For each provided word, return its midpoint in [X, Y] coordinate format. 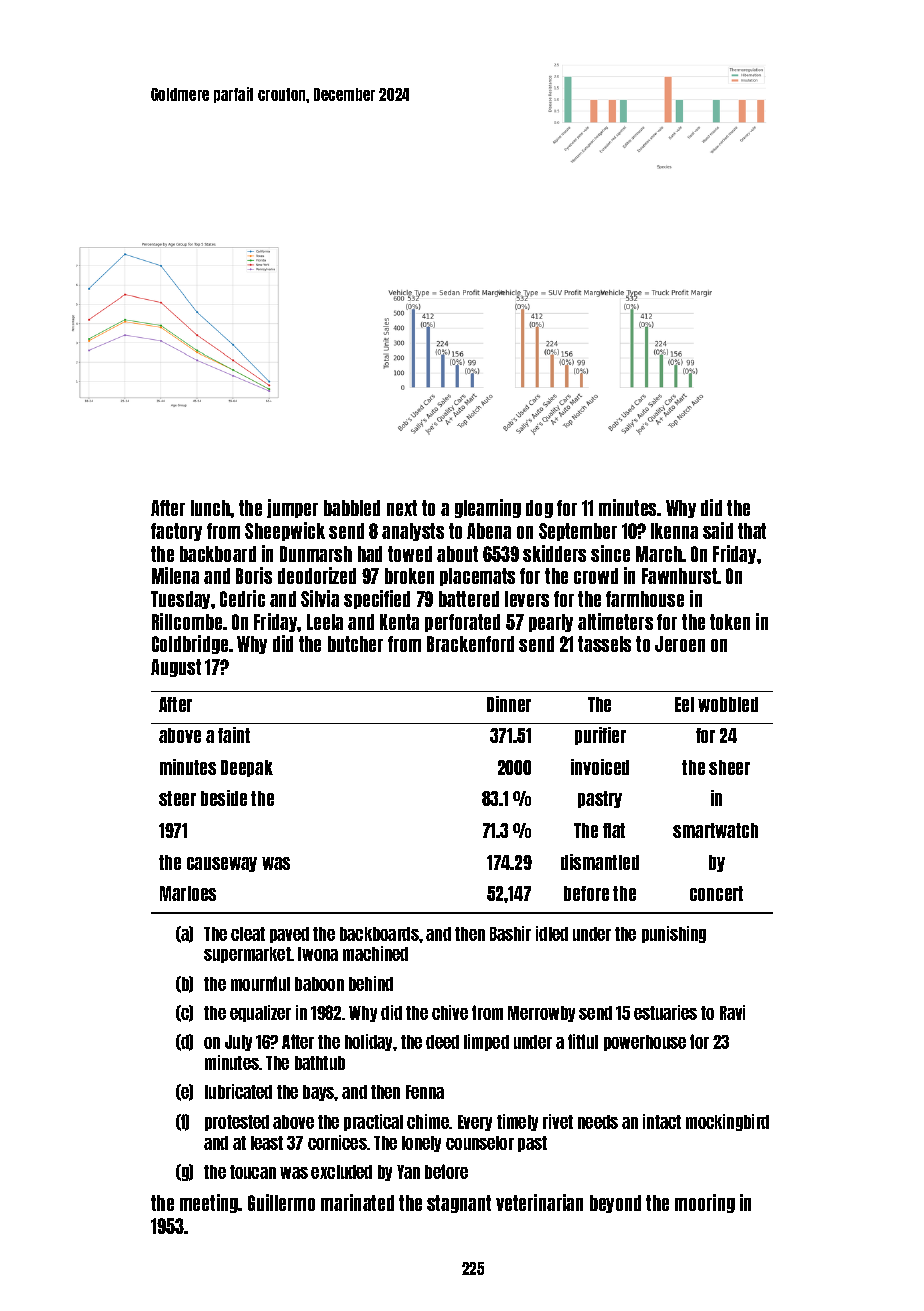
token [730, 622]
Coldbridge [190, 644]
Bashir [510, 933]
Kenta [399, 622]
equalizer [260, 1013]
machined [375, 953]
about [457, 554]
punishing [674, 934]
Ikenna [674, 531]
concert [716, 893]
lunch [211, 508]
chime [428, 1121]
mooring [705, 1203]
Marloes [188, 893]
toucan [253, 1172]
